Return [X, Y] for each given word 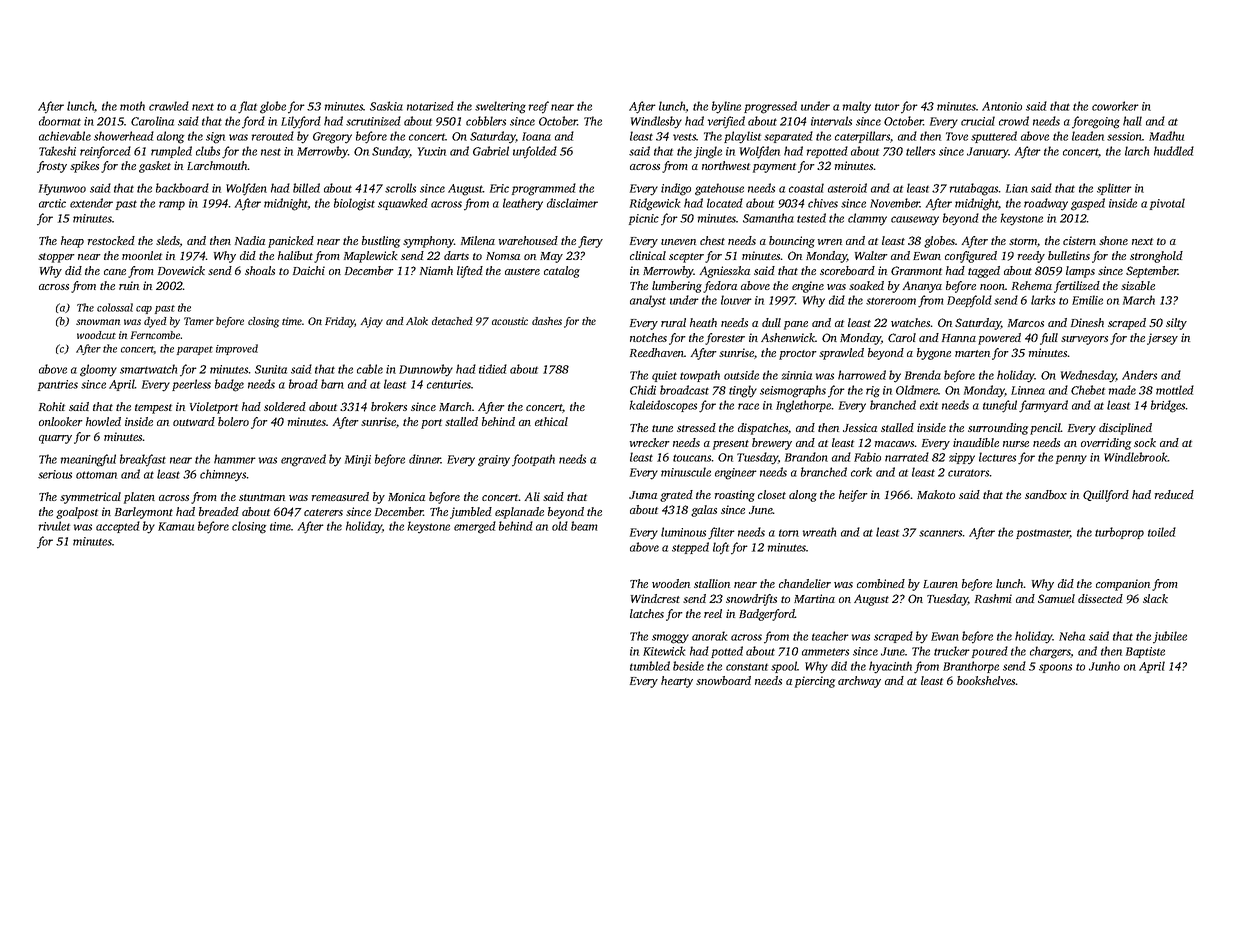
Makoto [936, 494]
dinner [425, 459]
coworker [1115, 106]
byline [726, 107]
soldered [285, 406]
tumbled [650, 666]
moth [132, 106]
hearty [677, 682]
